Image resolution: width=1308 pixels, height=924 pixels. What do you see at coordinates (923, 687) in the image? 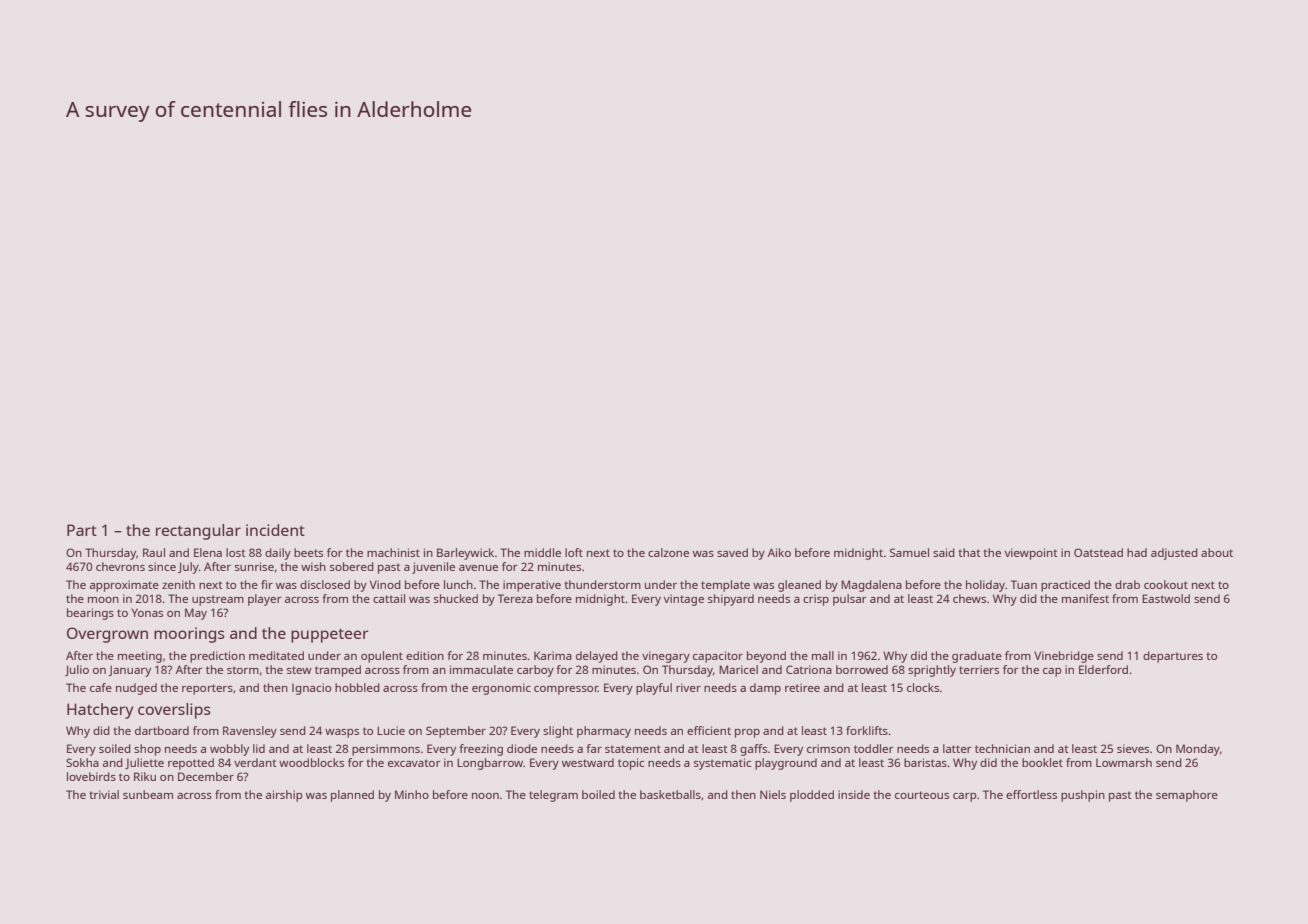
I see `clocks` at bounding box center [923, 687].
